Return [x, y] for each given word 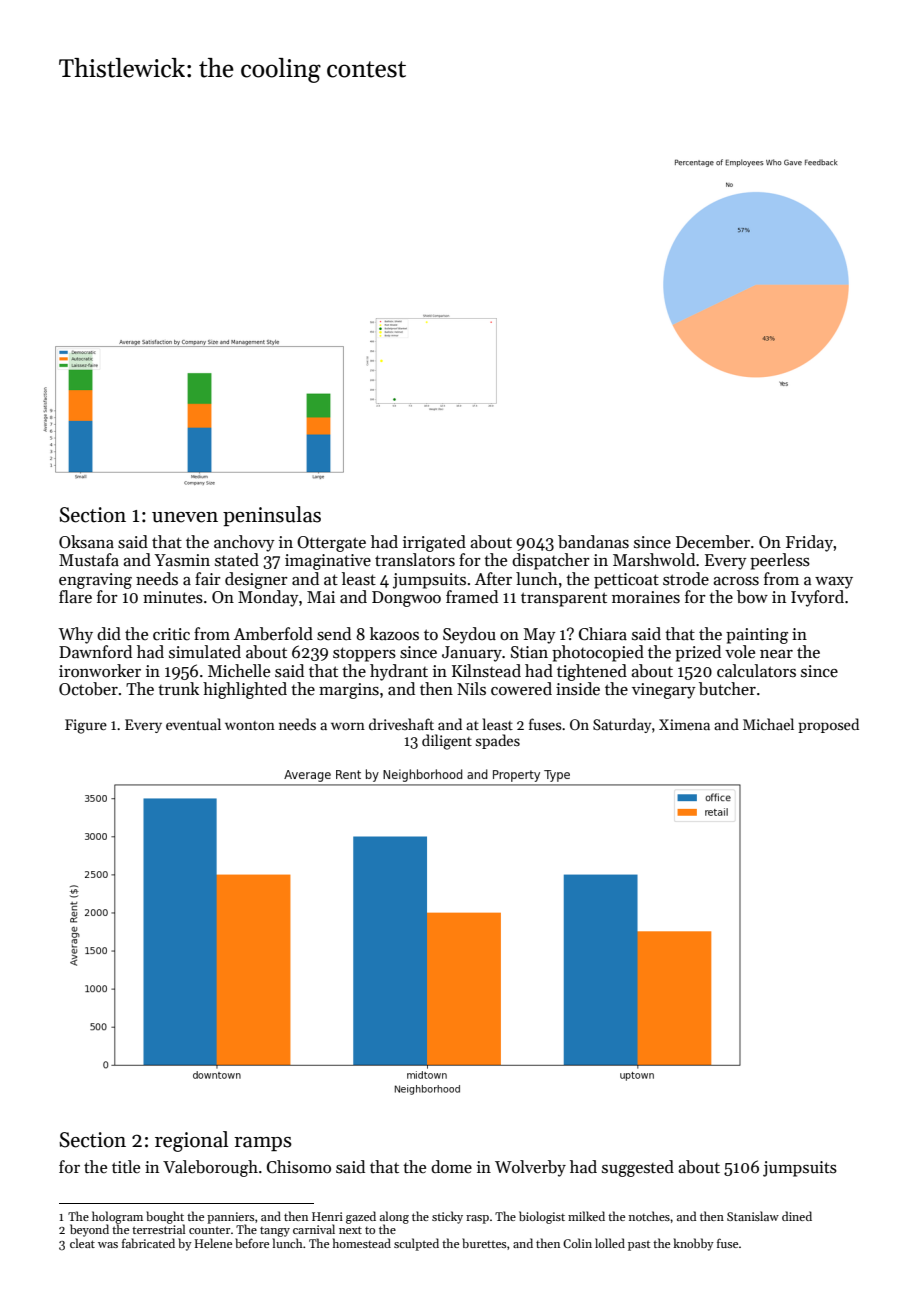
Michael [768, 724]
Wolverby [530, 1168]
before [252, 1243]
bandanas [593, 542]
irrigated [434, 543]
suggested [638, 1168]
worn [348, 726]
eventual [193, 724]
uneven [185, 517]
